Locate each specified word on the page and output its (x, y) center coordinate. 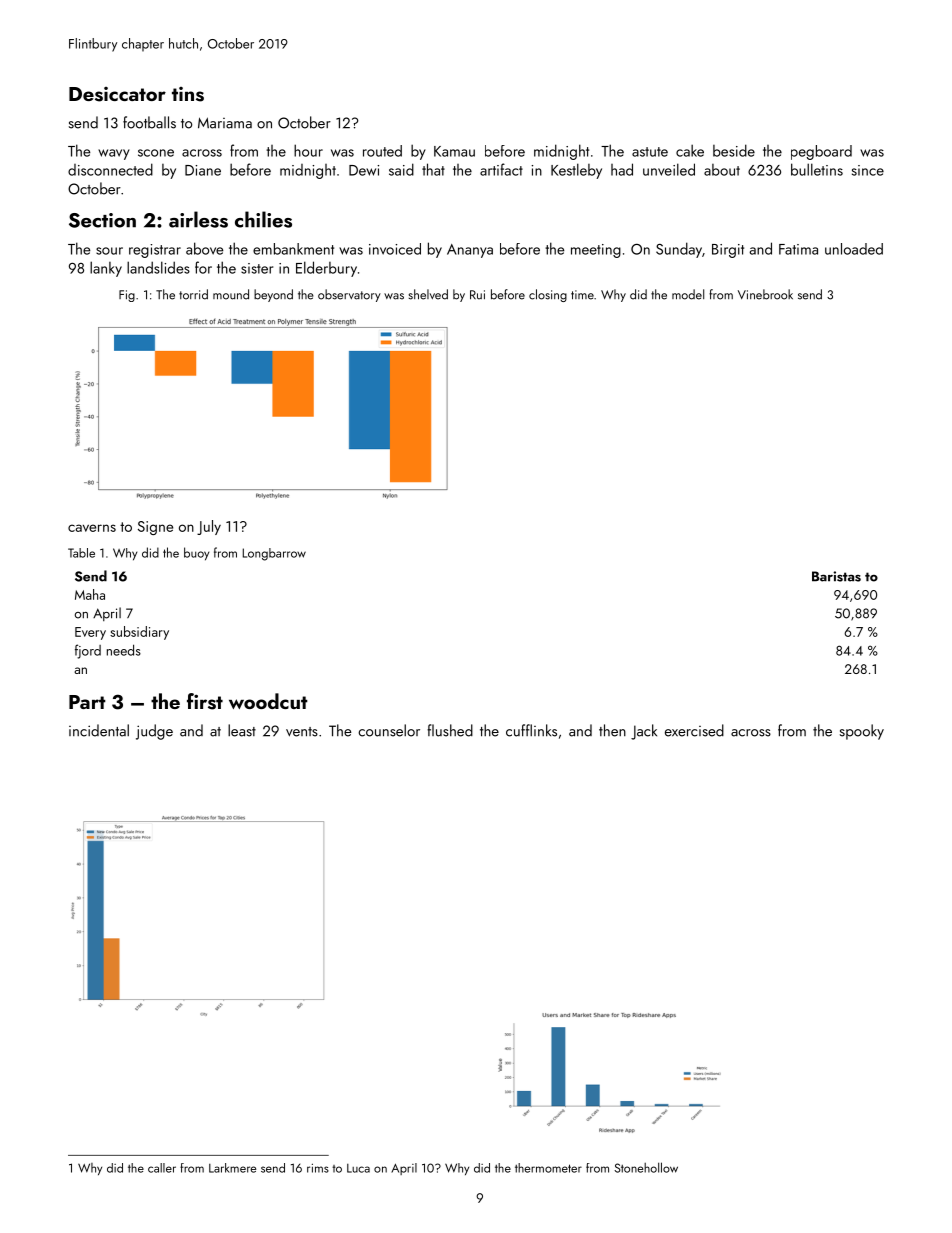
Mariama (225, 123)
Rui (477, 295)
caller (162, 1168)
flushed (450, 730)
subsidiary (139, 633)
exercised (694, 730)
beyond (273, 295)
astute (650, 152)
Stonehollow (646, 1167)
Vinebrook (765, 294)
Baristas (836, 576)
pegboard (821, 152)
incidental (99, 730)
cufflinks (531, 730)
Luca (358, 1168)
